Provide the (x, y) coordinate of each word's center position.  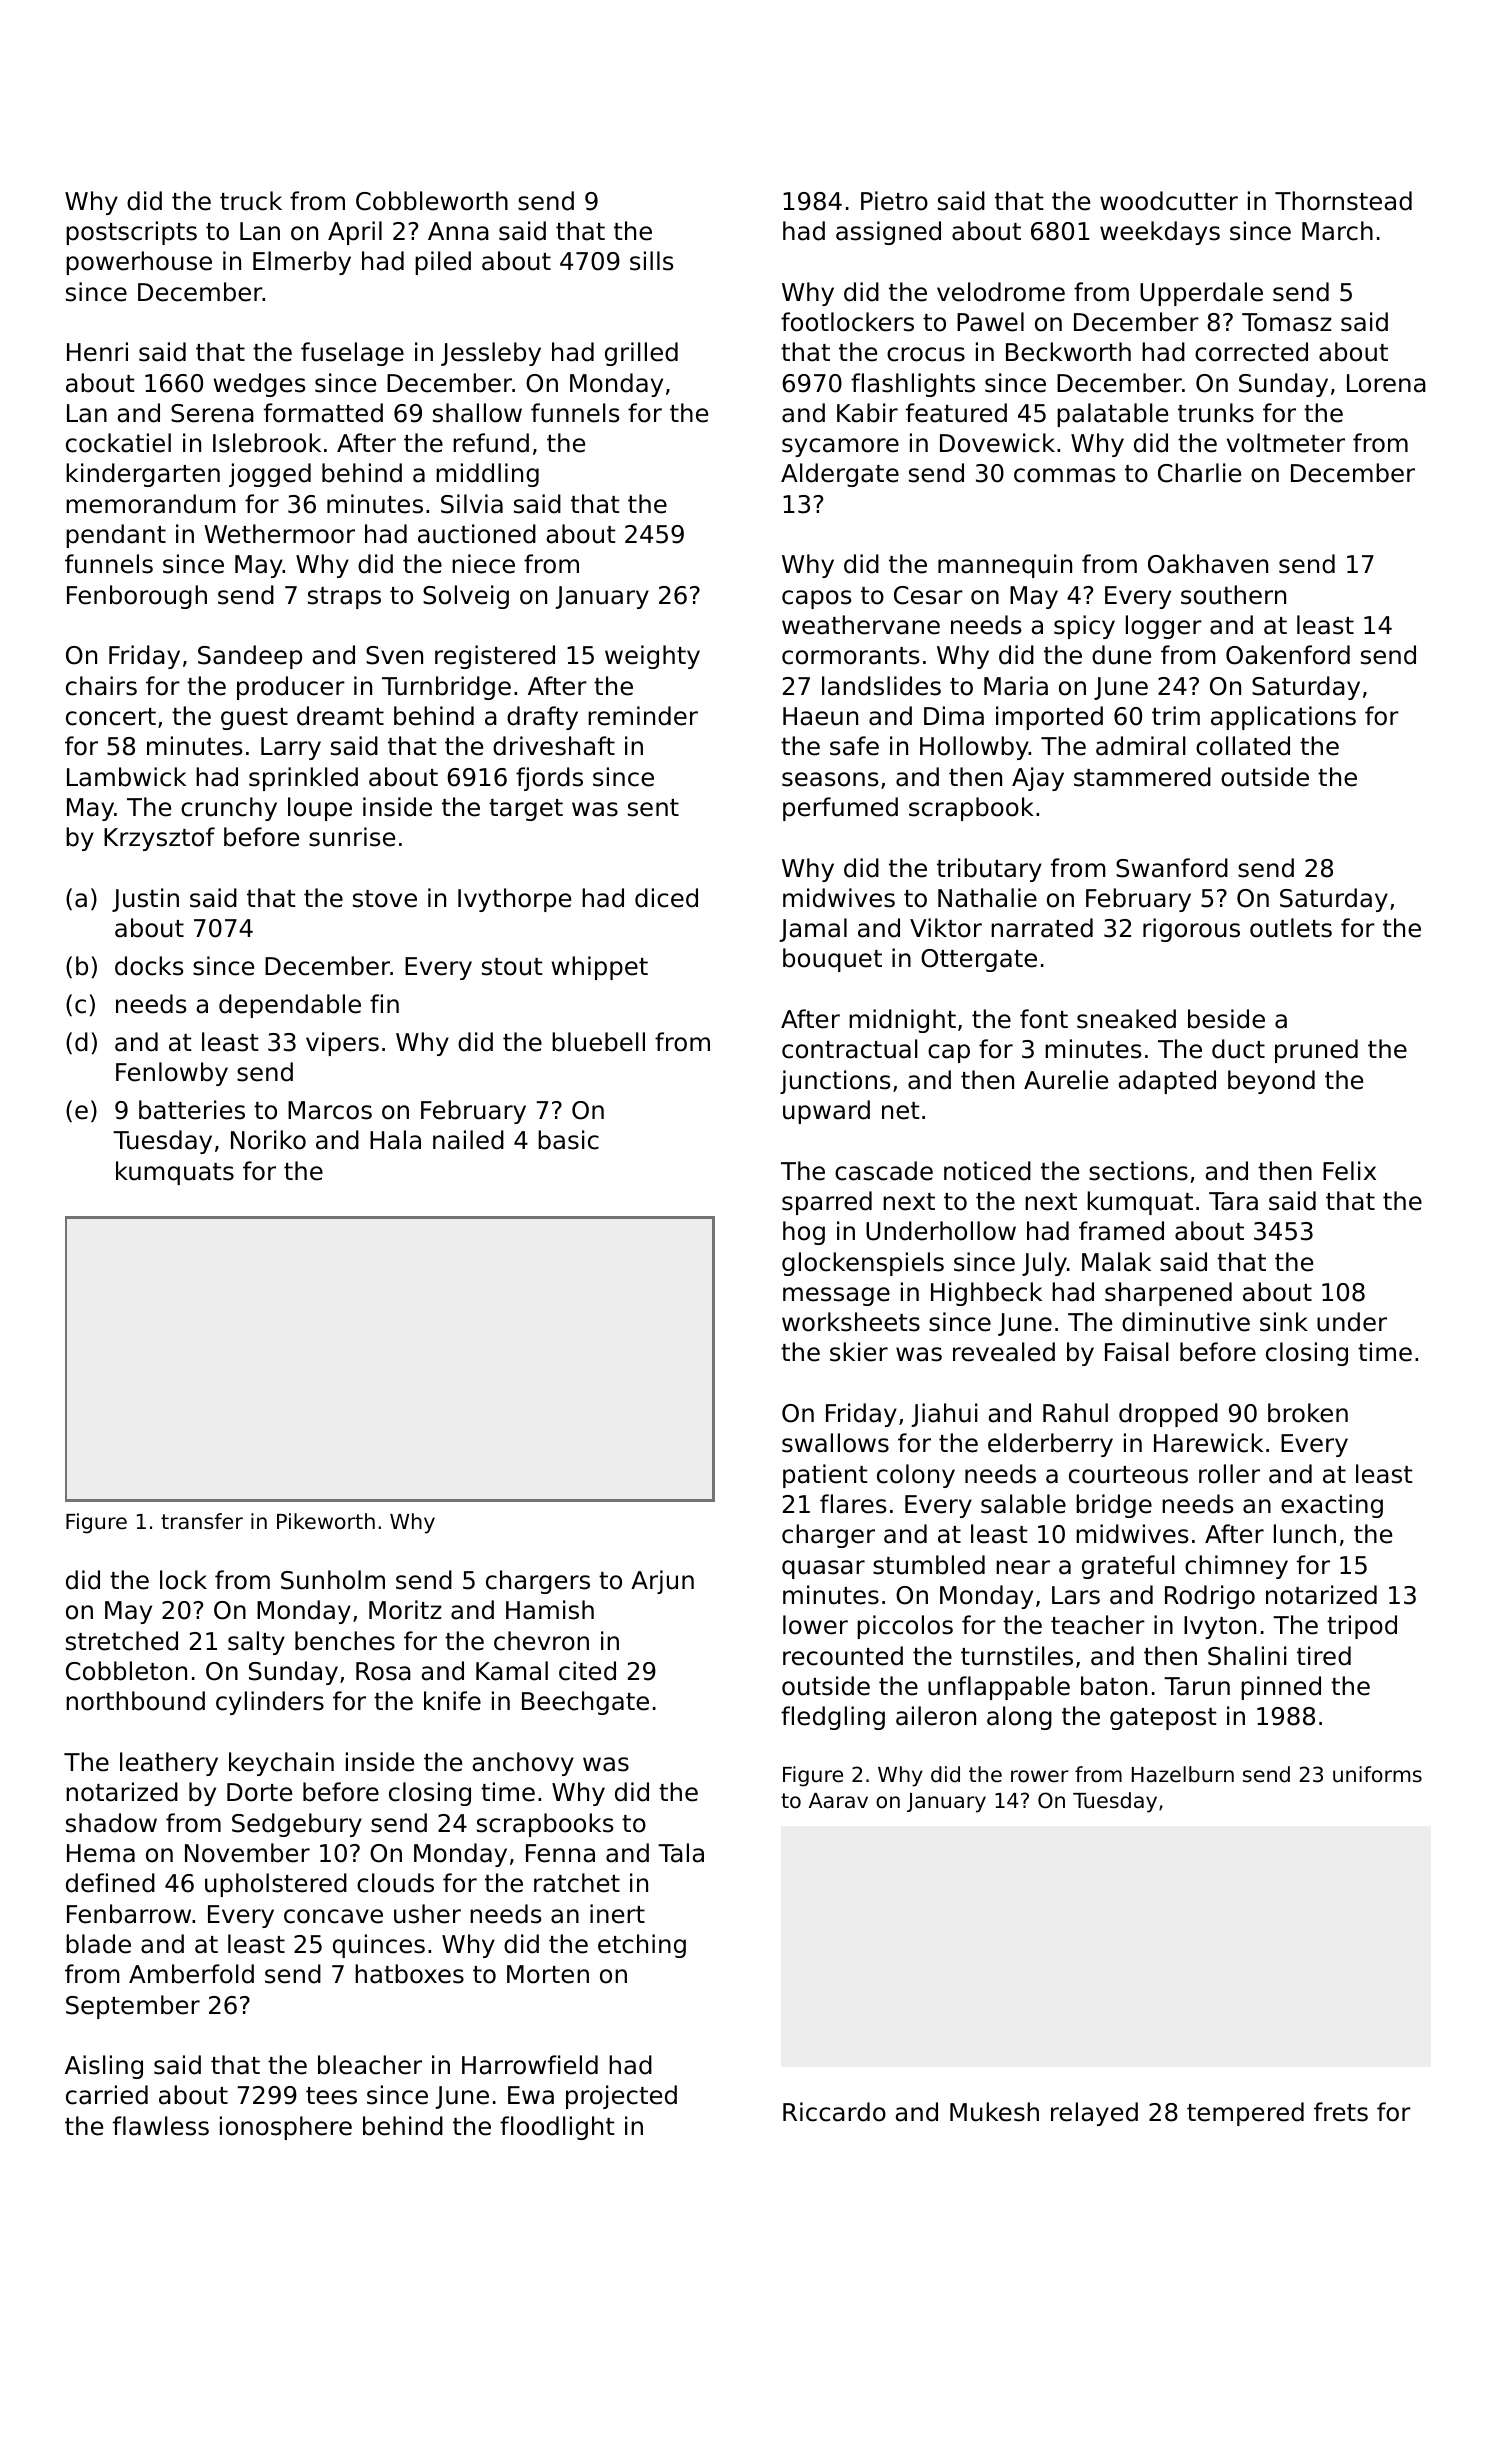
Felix (1349, 1171)
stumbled (929, 1565)
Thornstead (1343, 201)
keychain (281, 1764)
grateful (1128, 1567)
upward (826, 1112)
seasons (830, 779)
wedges (259, 385)
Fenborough (137, 597)
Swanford (1172, 868)
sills (651, 261)
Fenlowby (172, 1074)
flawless (161, 2126)
